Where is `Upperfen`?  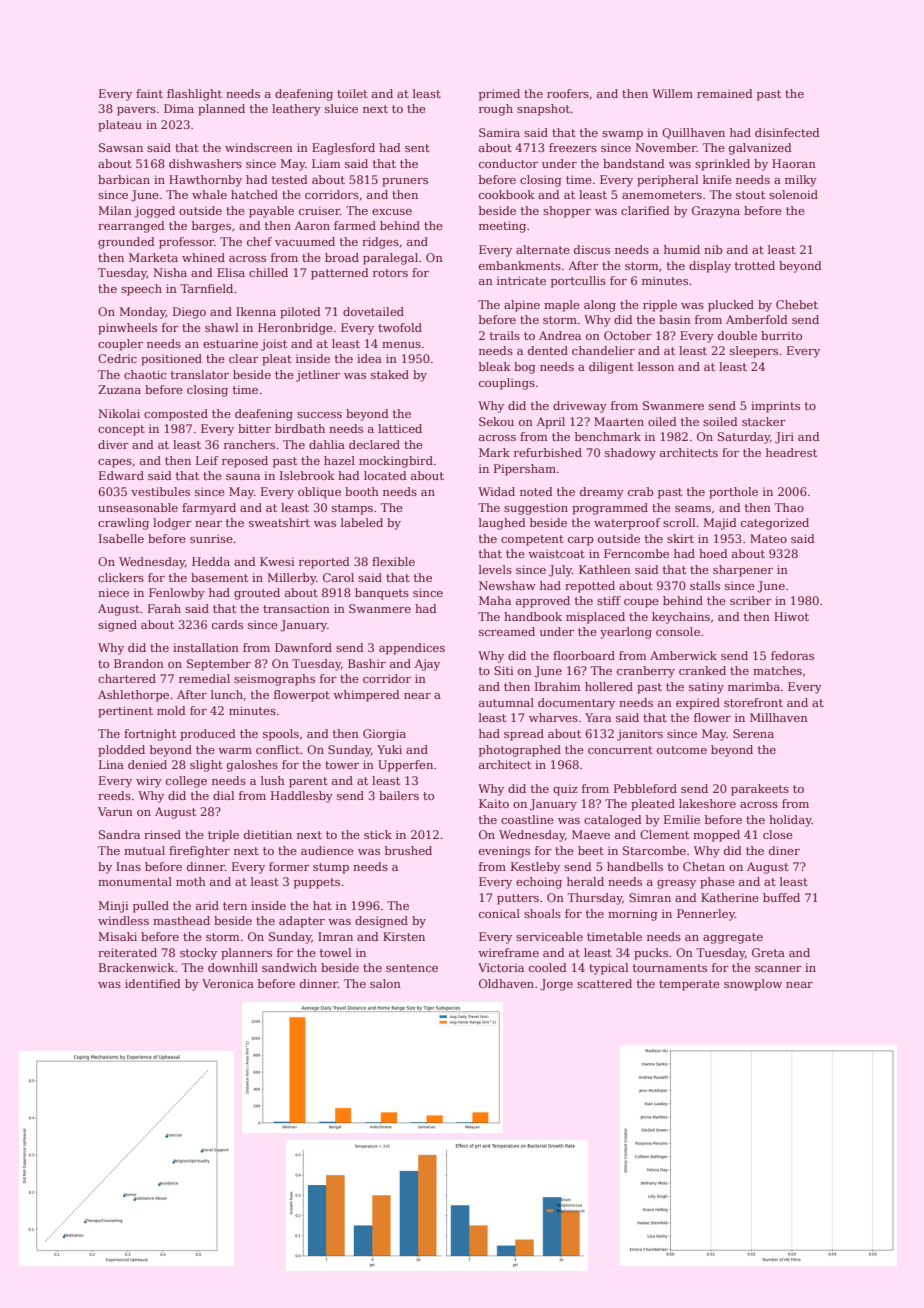 Upperfen is located at coordinates (405, 766).
